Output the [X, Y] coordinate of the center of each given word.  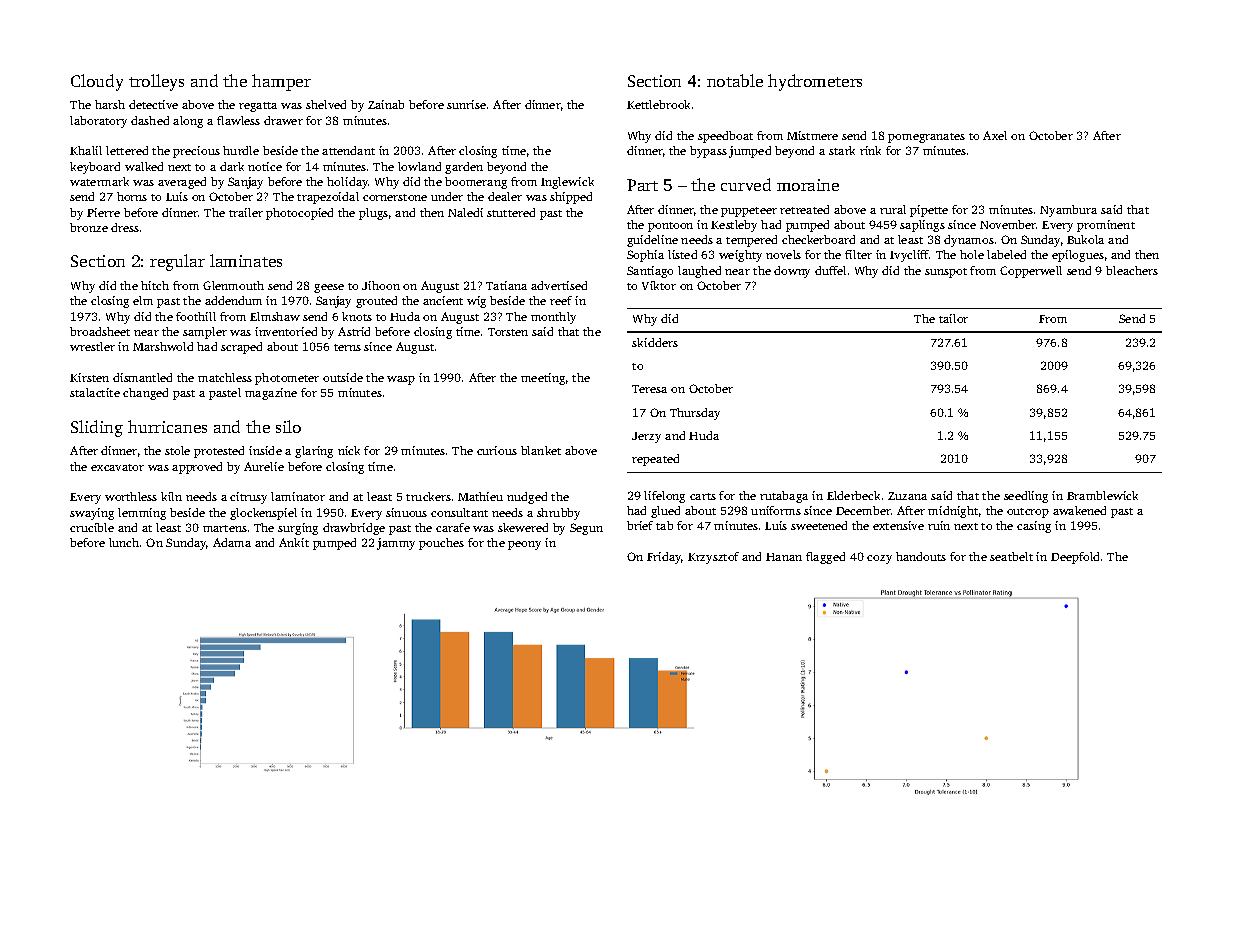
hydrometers [815, 82]
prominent [1106, 226]
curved [746, 184]
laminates [246, 260]
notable [735, 80]
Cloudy [97, 82]
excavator [117, 467]
